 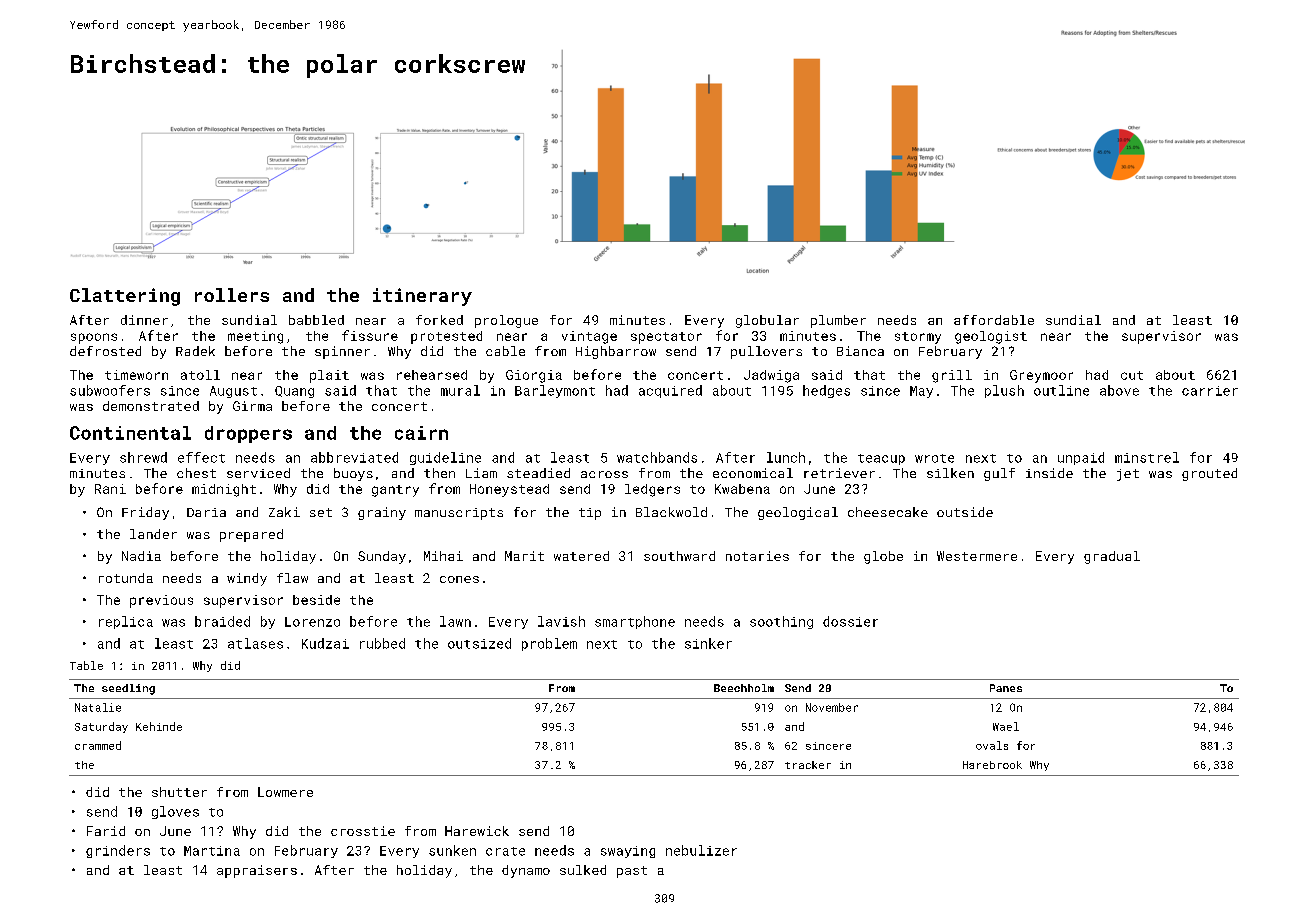 What do you see at coordinates (767, 321) in the page?
I see `globular` at bounding box center [767, 321].
